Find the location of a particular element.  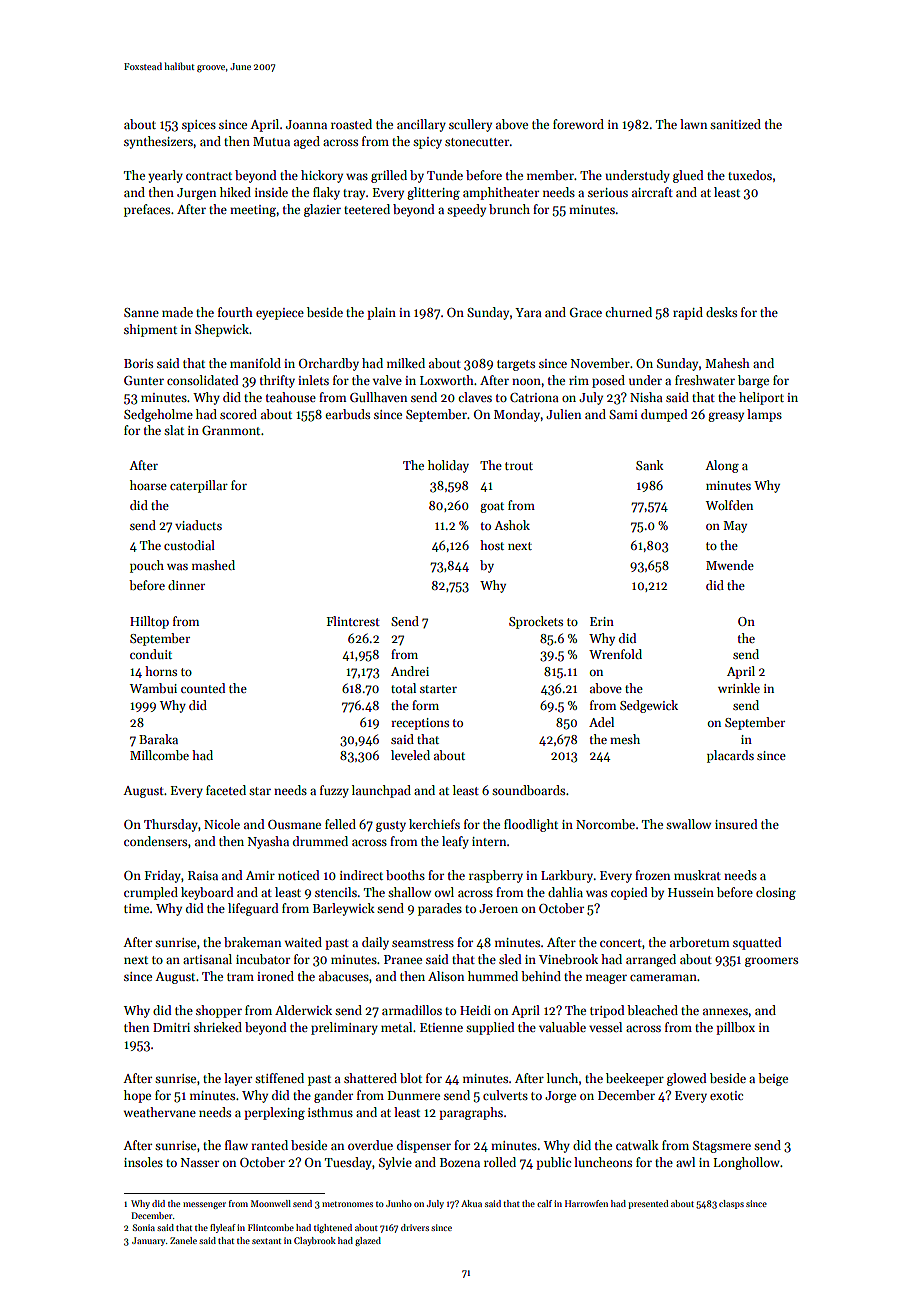

Claybrook is located at coordinates (315, 1241).
